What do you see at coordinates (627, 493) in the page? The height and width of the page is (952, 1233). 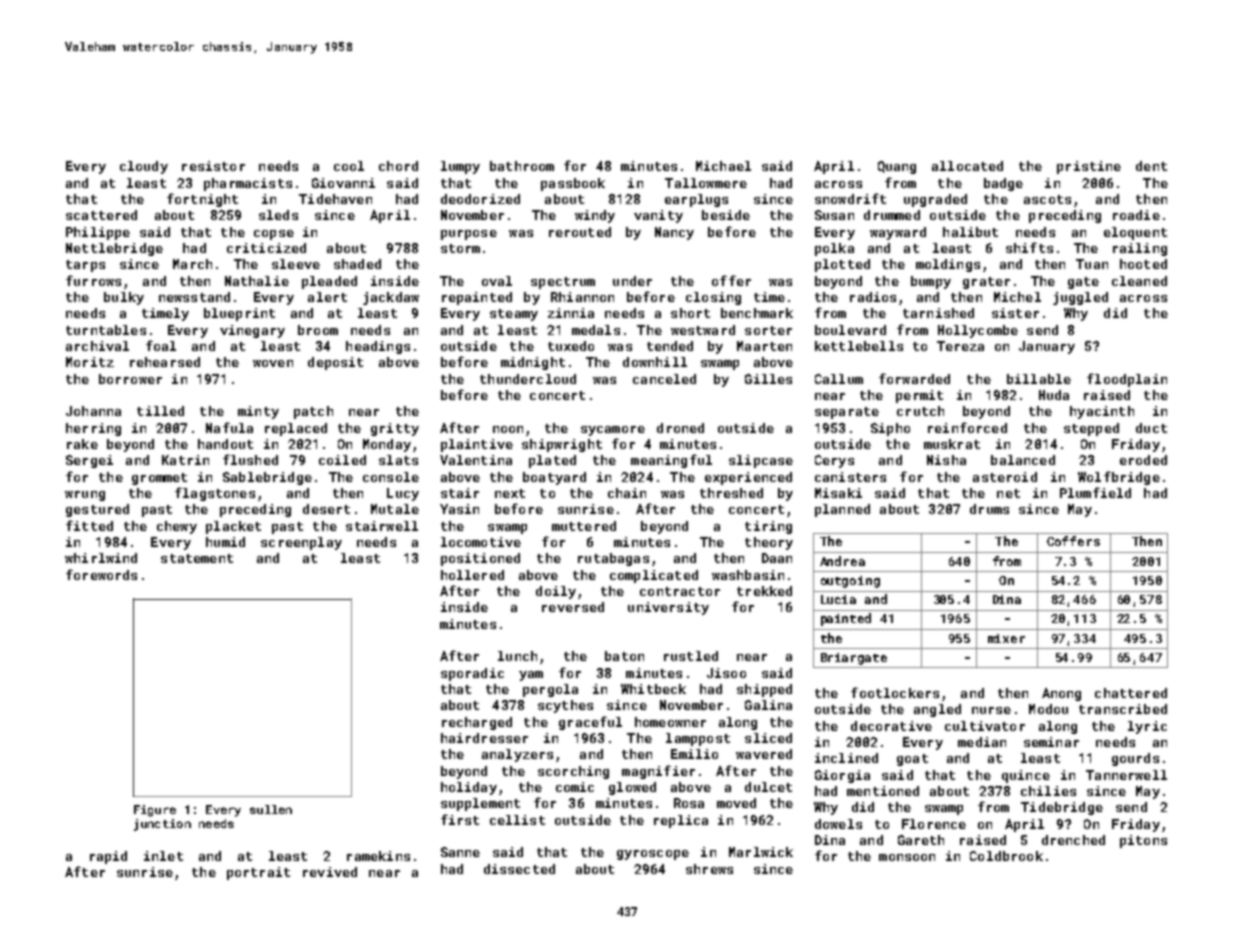 I see `chain` at bounding box center [627, 493].
